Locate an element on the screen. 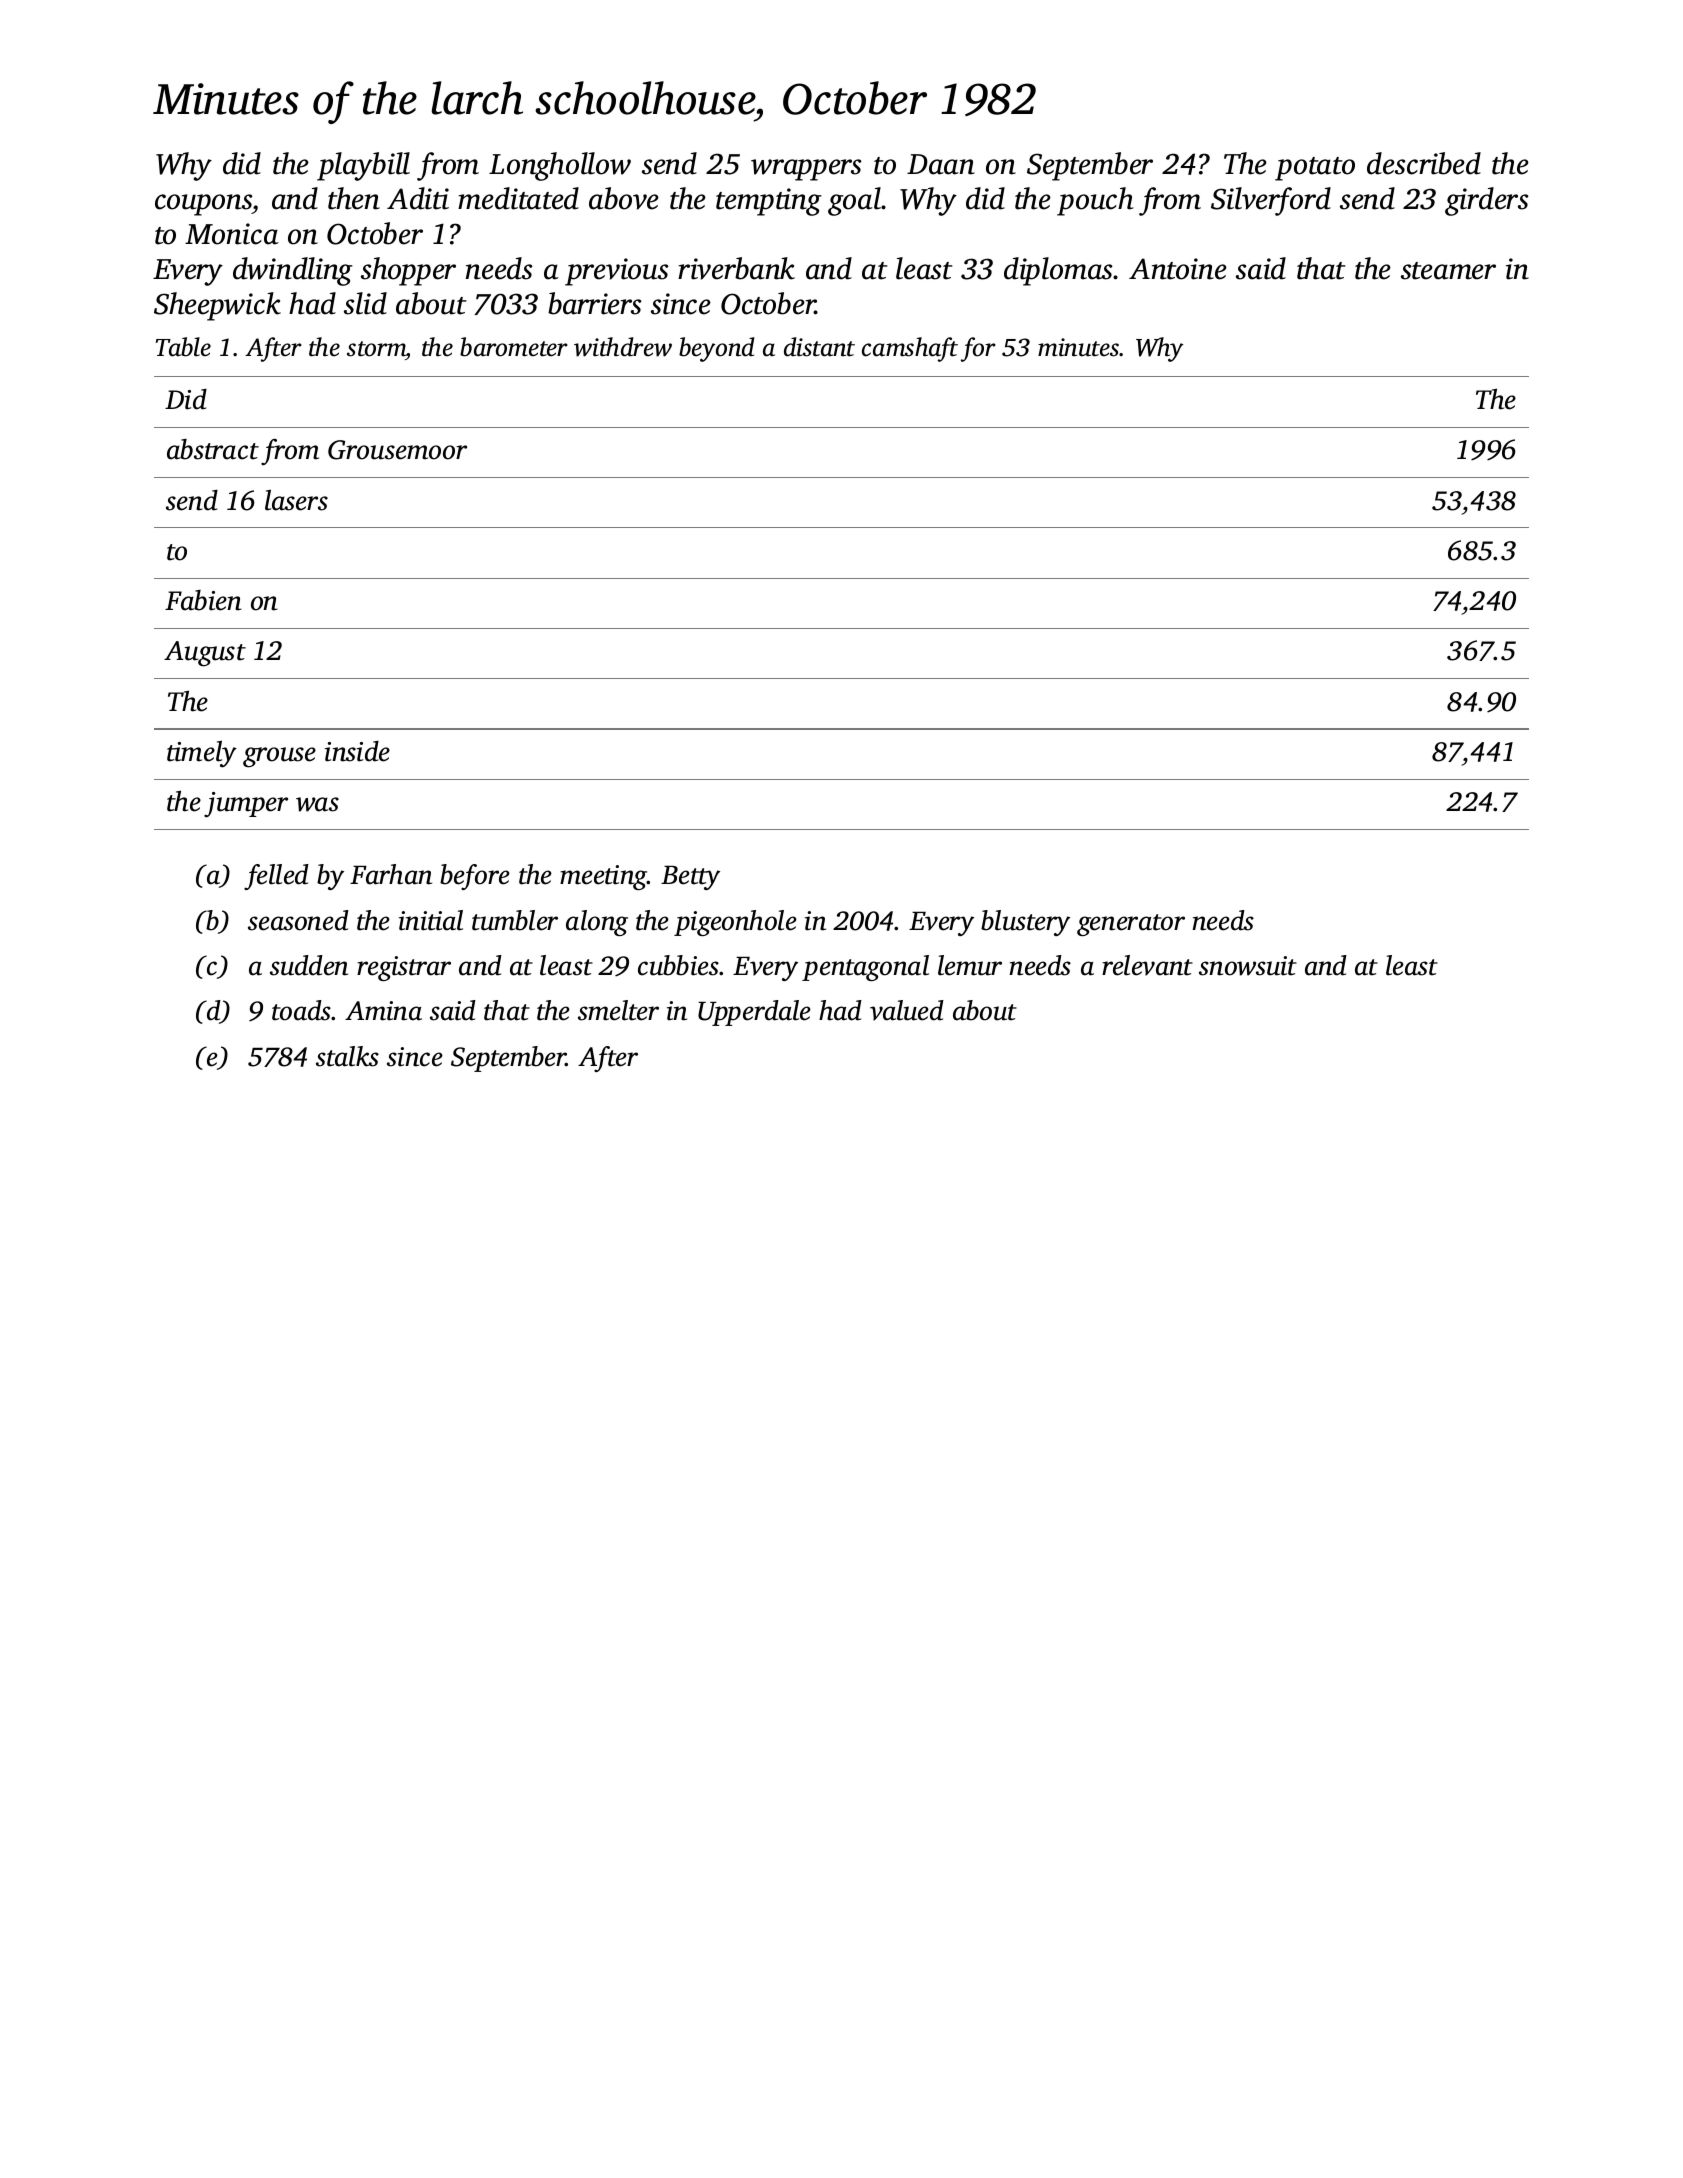  distant is located at coordinates (819, 347).
